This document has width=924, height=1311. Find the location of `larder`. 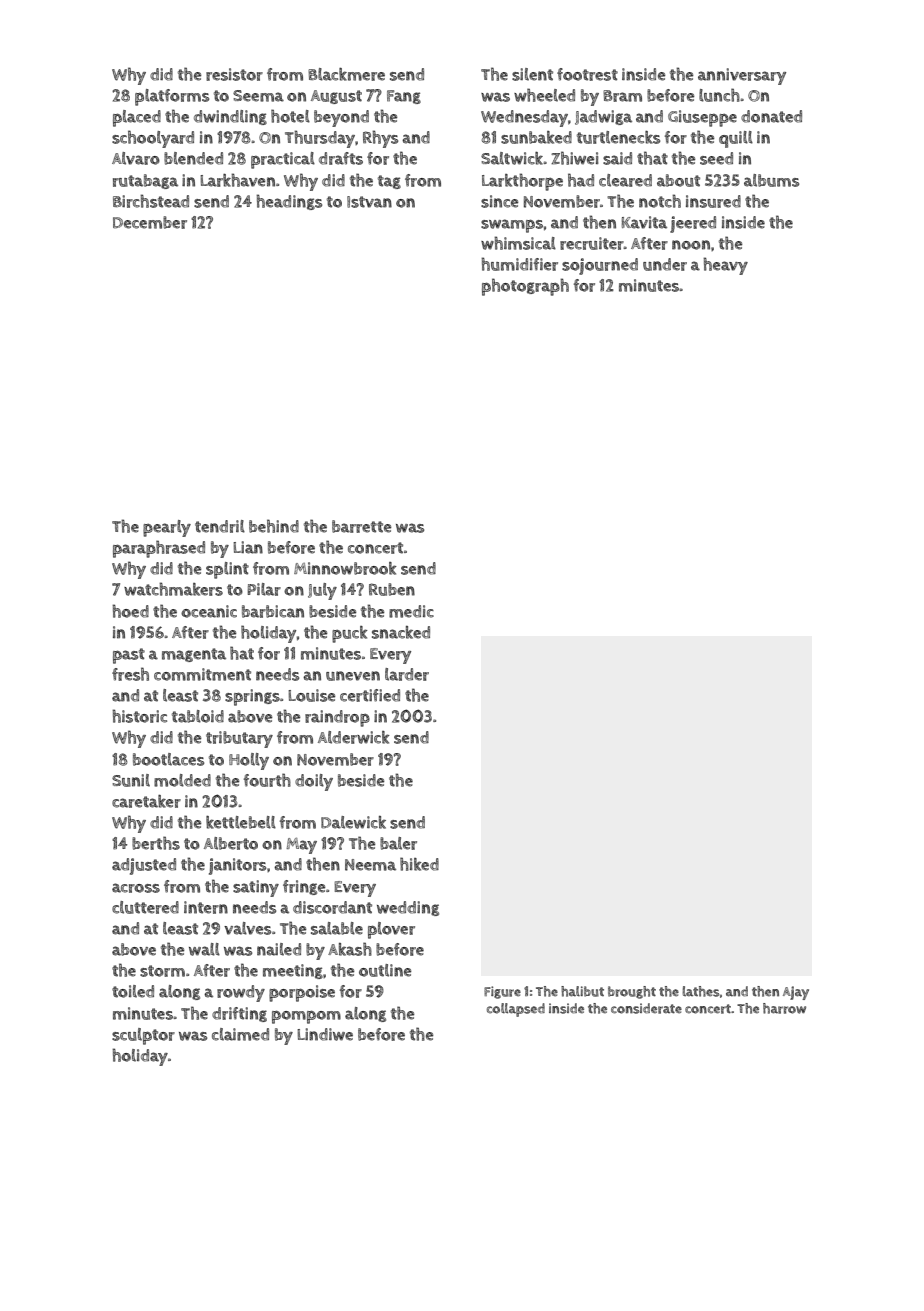

larder is located at coordinates (407, 674).
